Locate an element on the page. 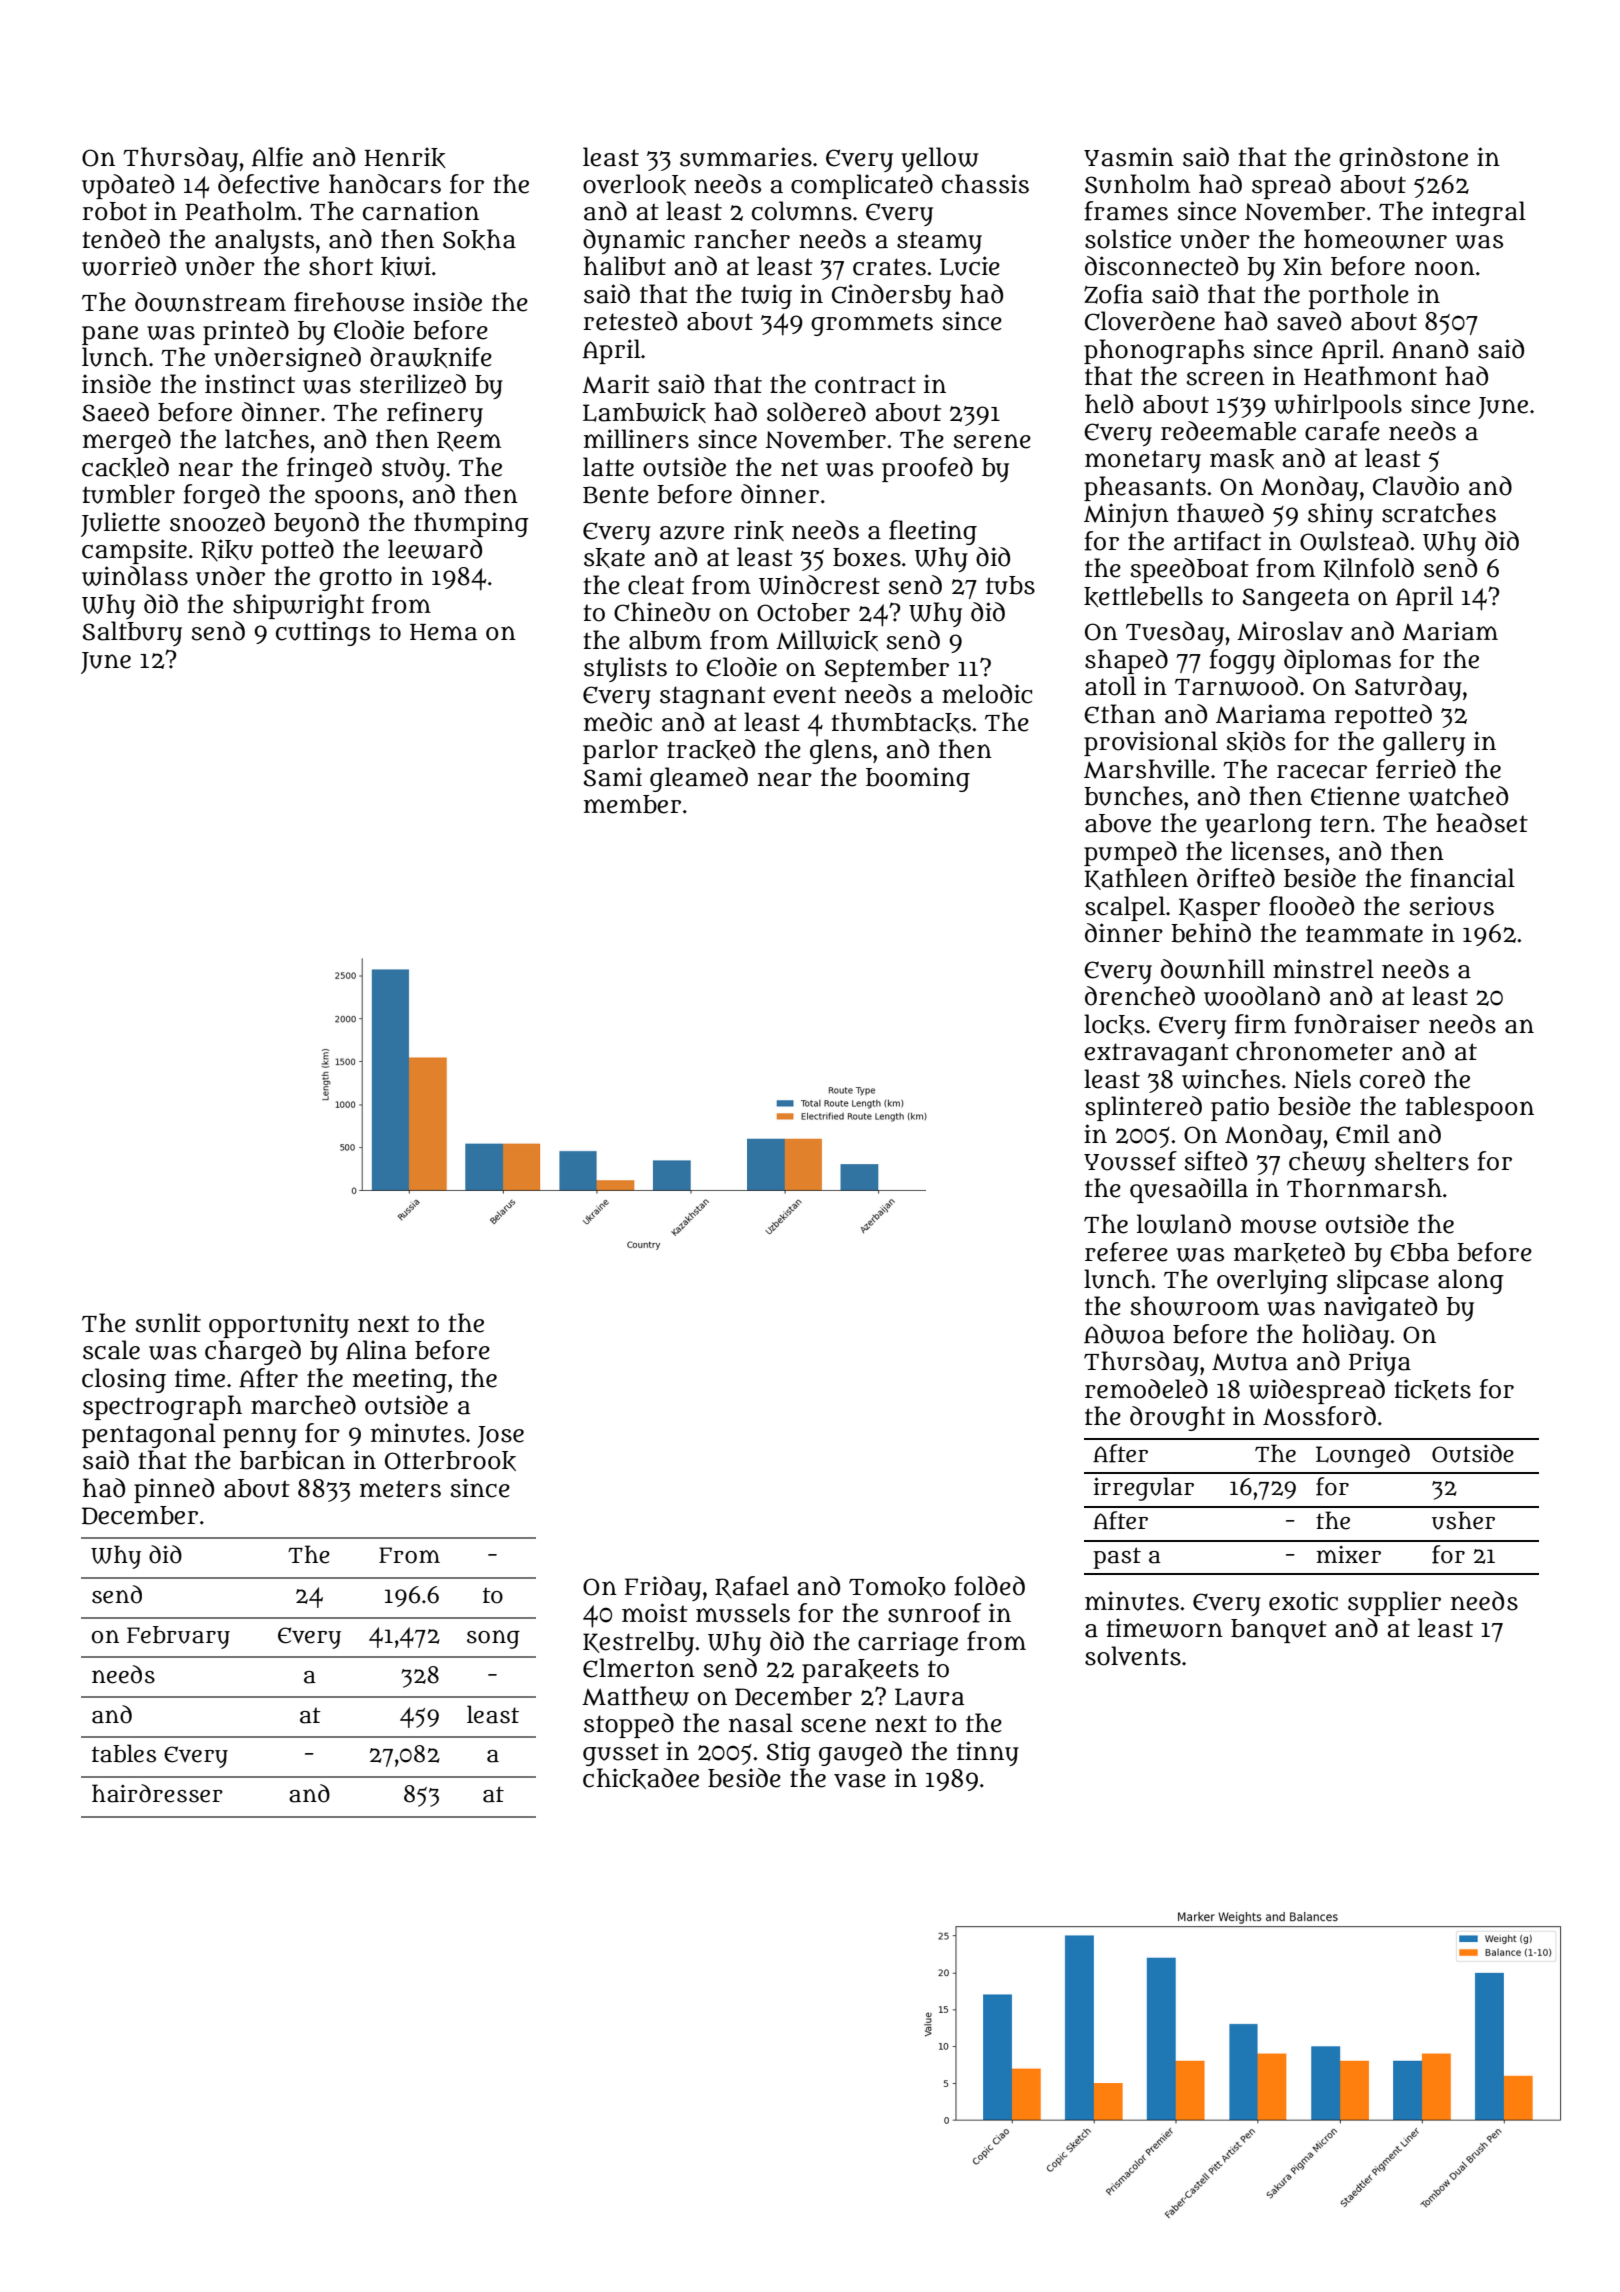 The image size is (1620, 2292). sunlit is located at coordinates (168, 1323).
